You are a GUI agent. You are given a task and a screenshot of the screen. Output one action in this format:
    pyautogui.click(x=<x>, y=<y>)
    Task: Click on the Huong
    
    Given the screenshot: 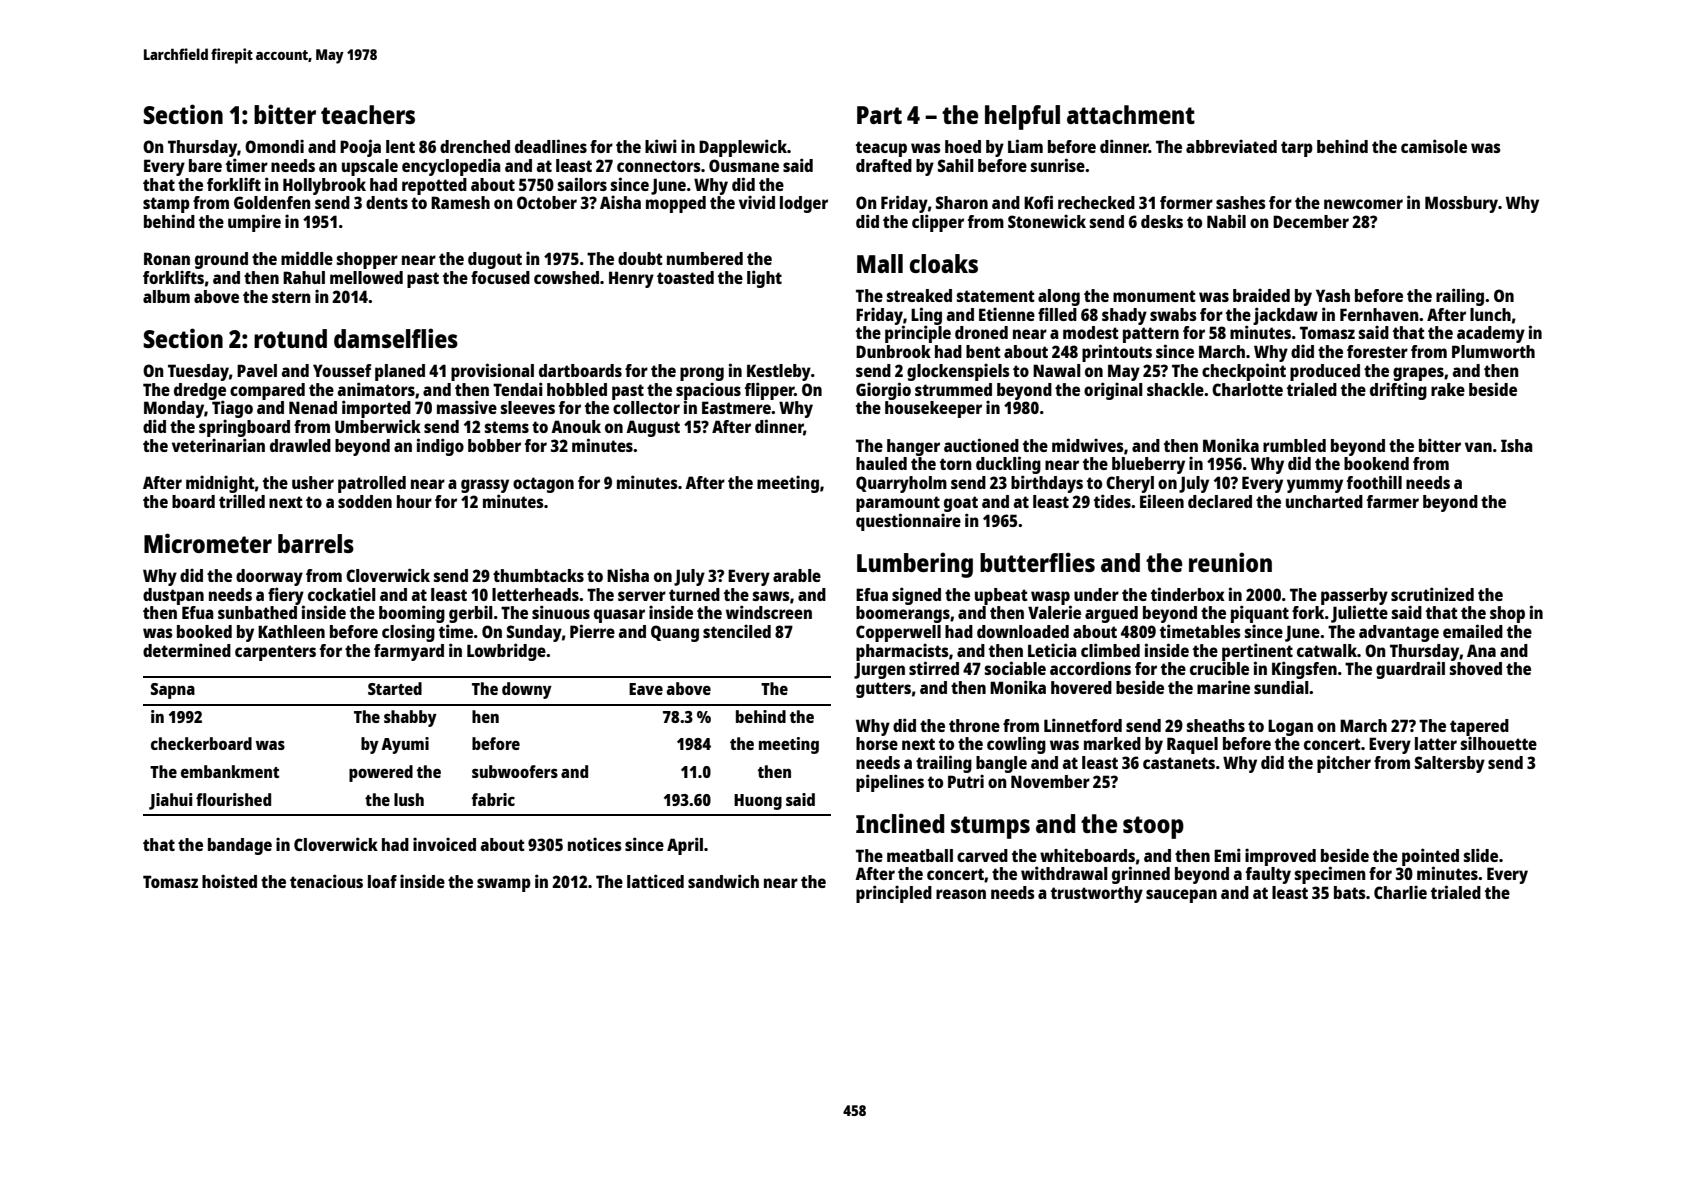 What is the action you would take?
    pyautogui.click(x=758, y=802)
